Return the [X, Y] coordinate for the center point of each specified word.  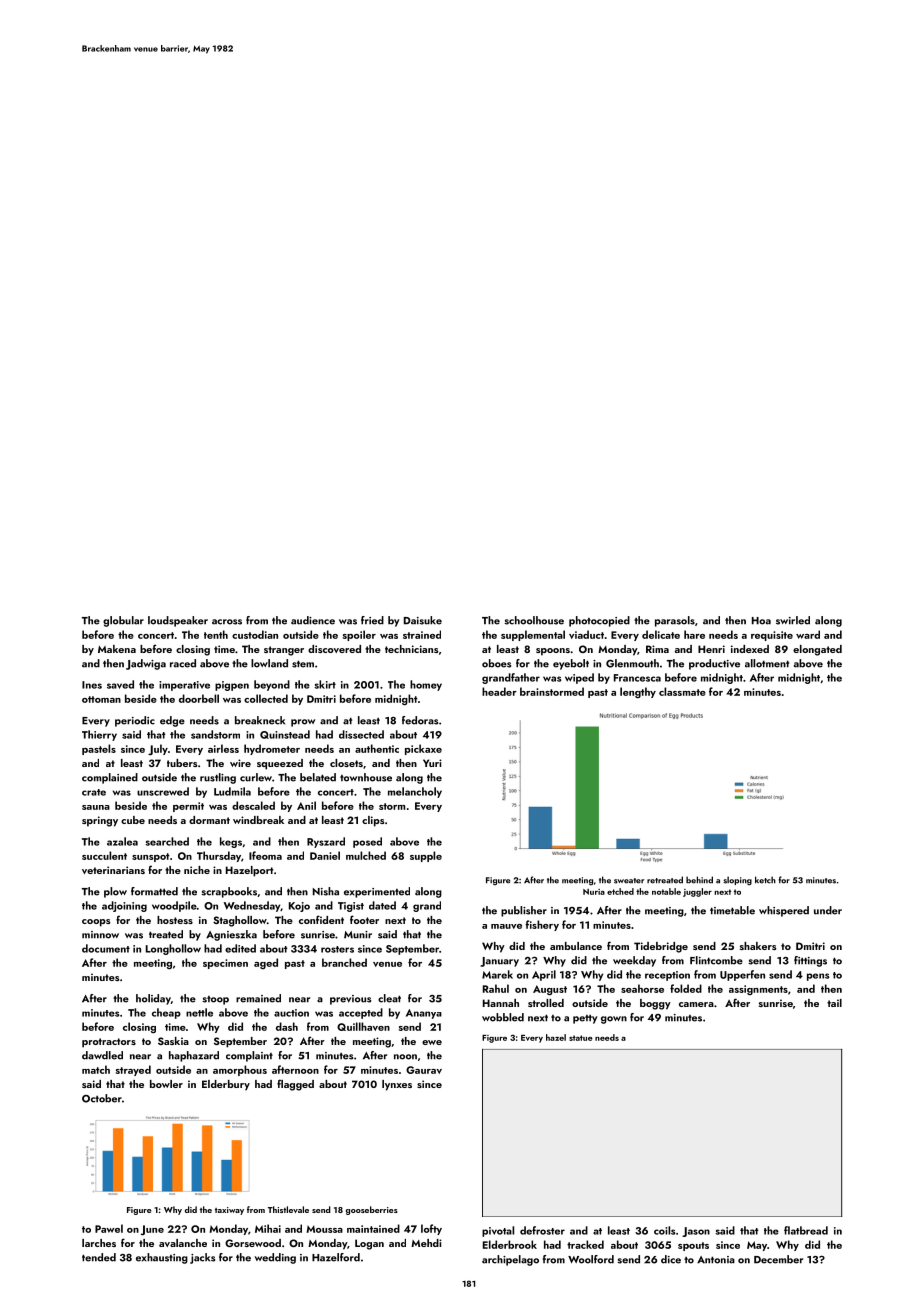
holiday [153, 999]
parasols [675, 621]
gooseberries [372, 1210]
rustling [218, 778]
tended [99, 1257]
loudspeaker [178, 621]
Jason [696, 1232]
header [499, 691]
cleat [389, 998]
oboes [496, 663]
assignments [758, 990]
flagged [295, 1085]
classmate [682, 691]
